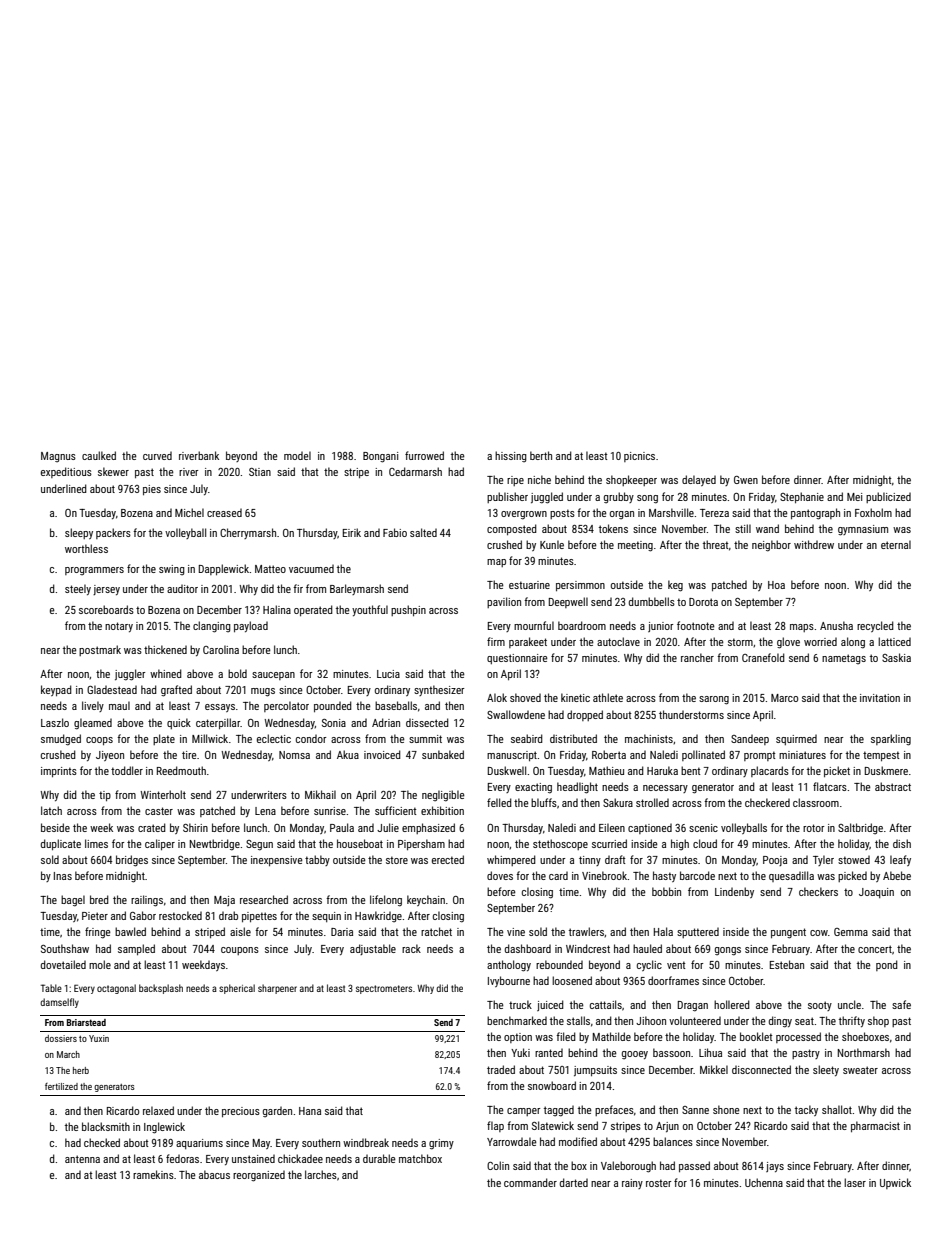 This page has height=1233, width=952. Describe the element at coordinates (181, 770) in the page. I see `Reedmouth` at that location.
